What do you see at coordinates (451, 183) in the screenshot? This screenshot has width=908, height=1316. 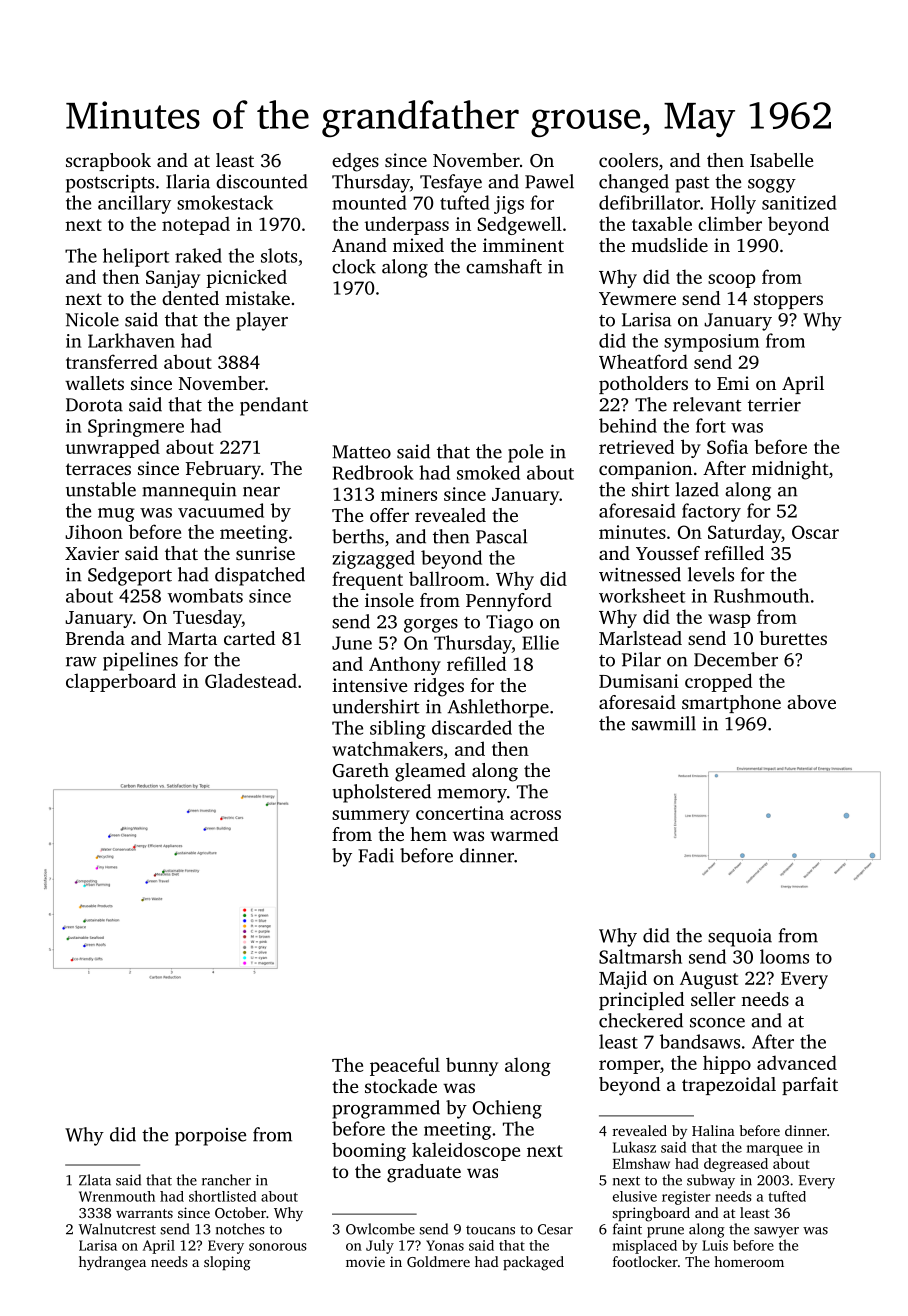 I see `Tesfaye` at bounding box center [451, 183].
